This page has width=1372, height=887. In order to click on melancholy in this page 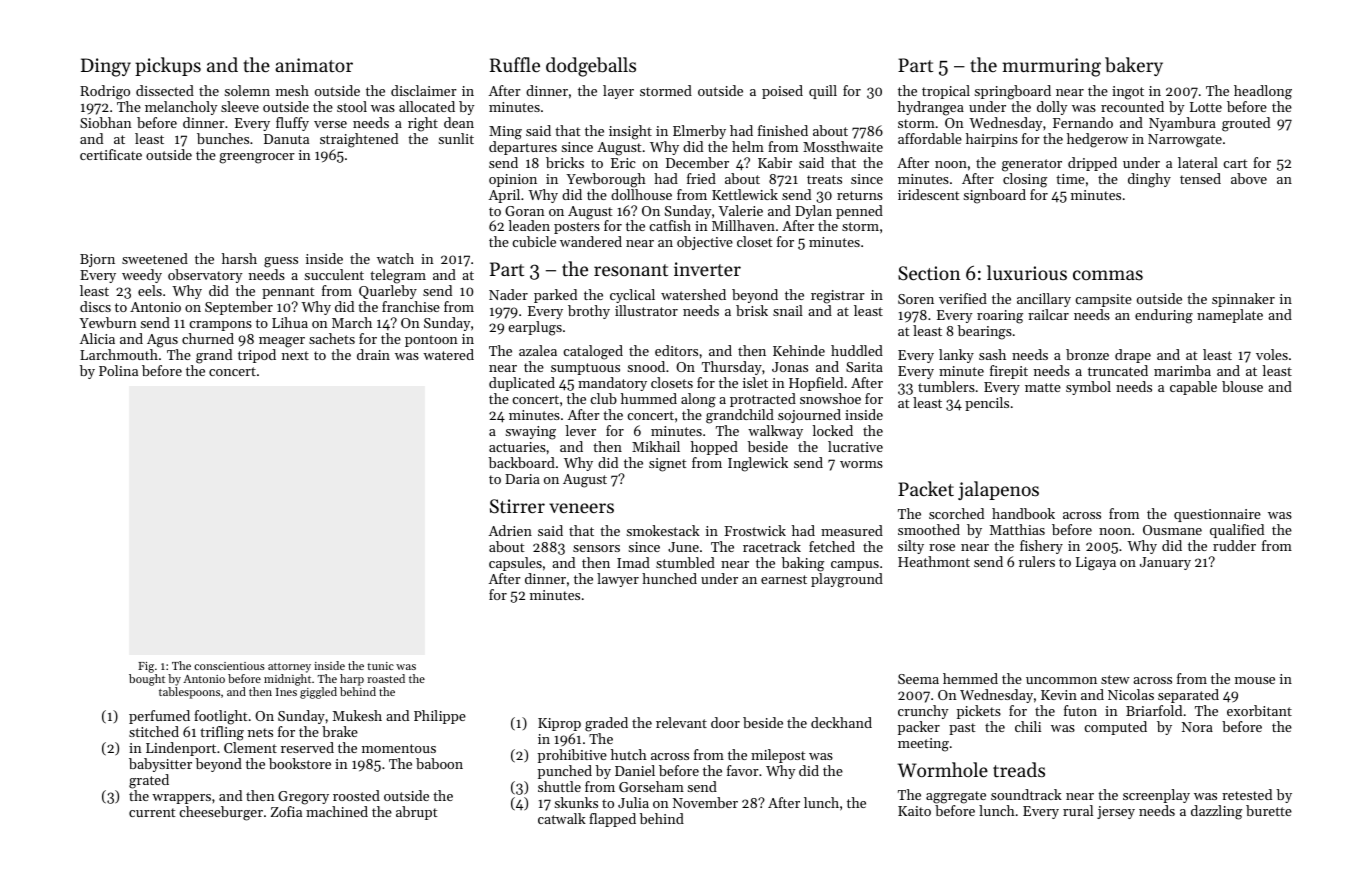, I will do `click(181, 108)`.
